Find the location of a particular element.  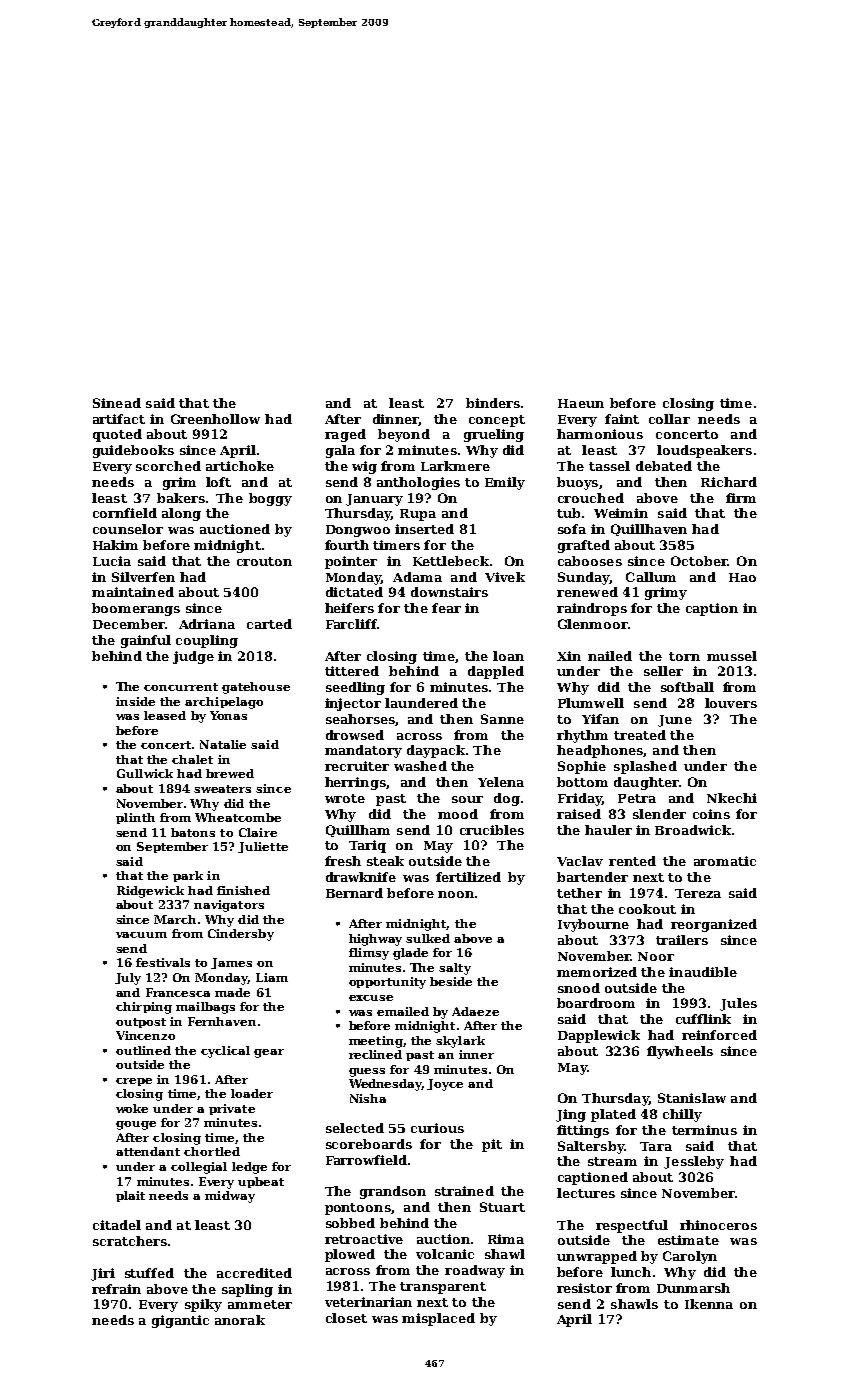

accredited is located at coordinates (254, 1273).
